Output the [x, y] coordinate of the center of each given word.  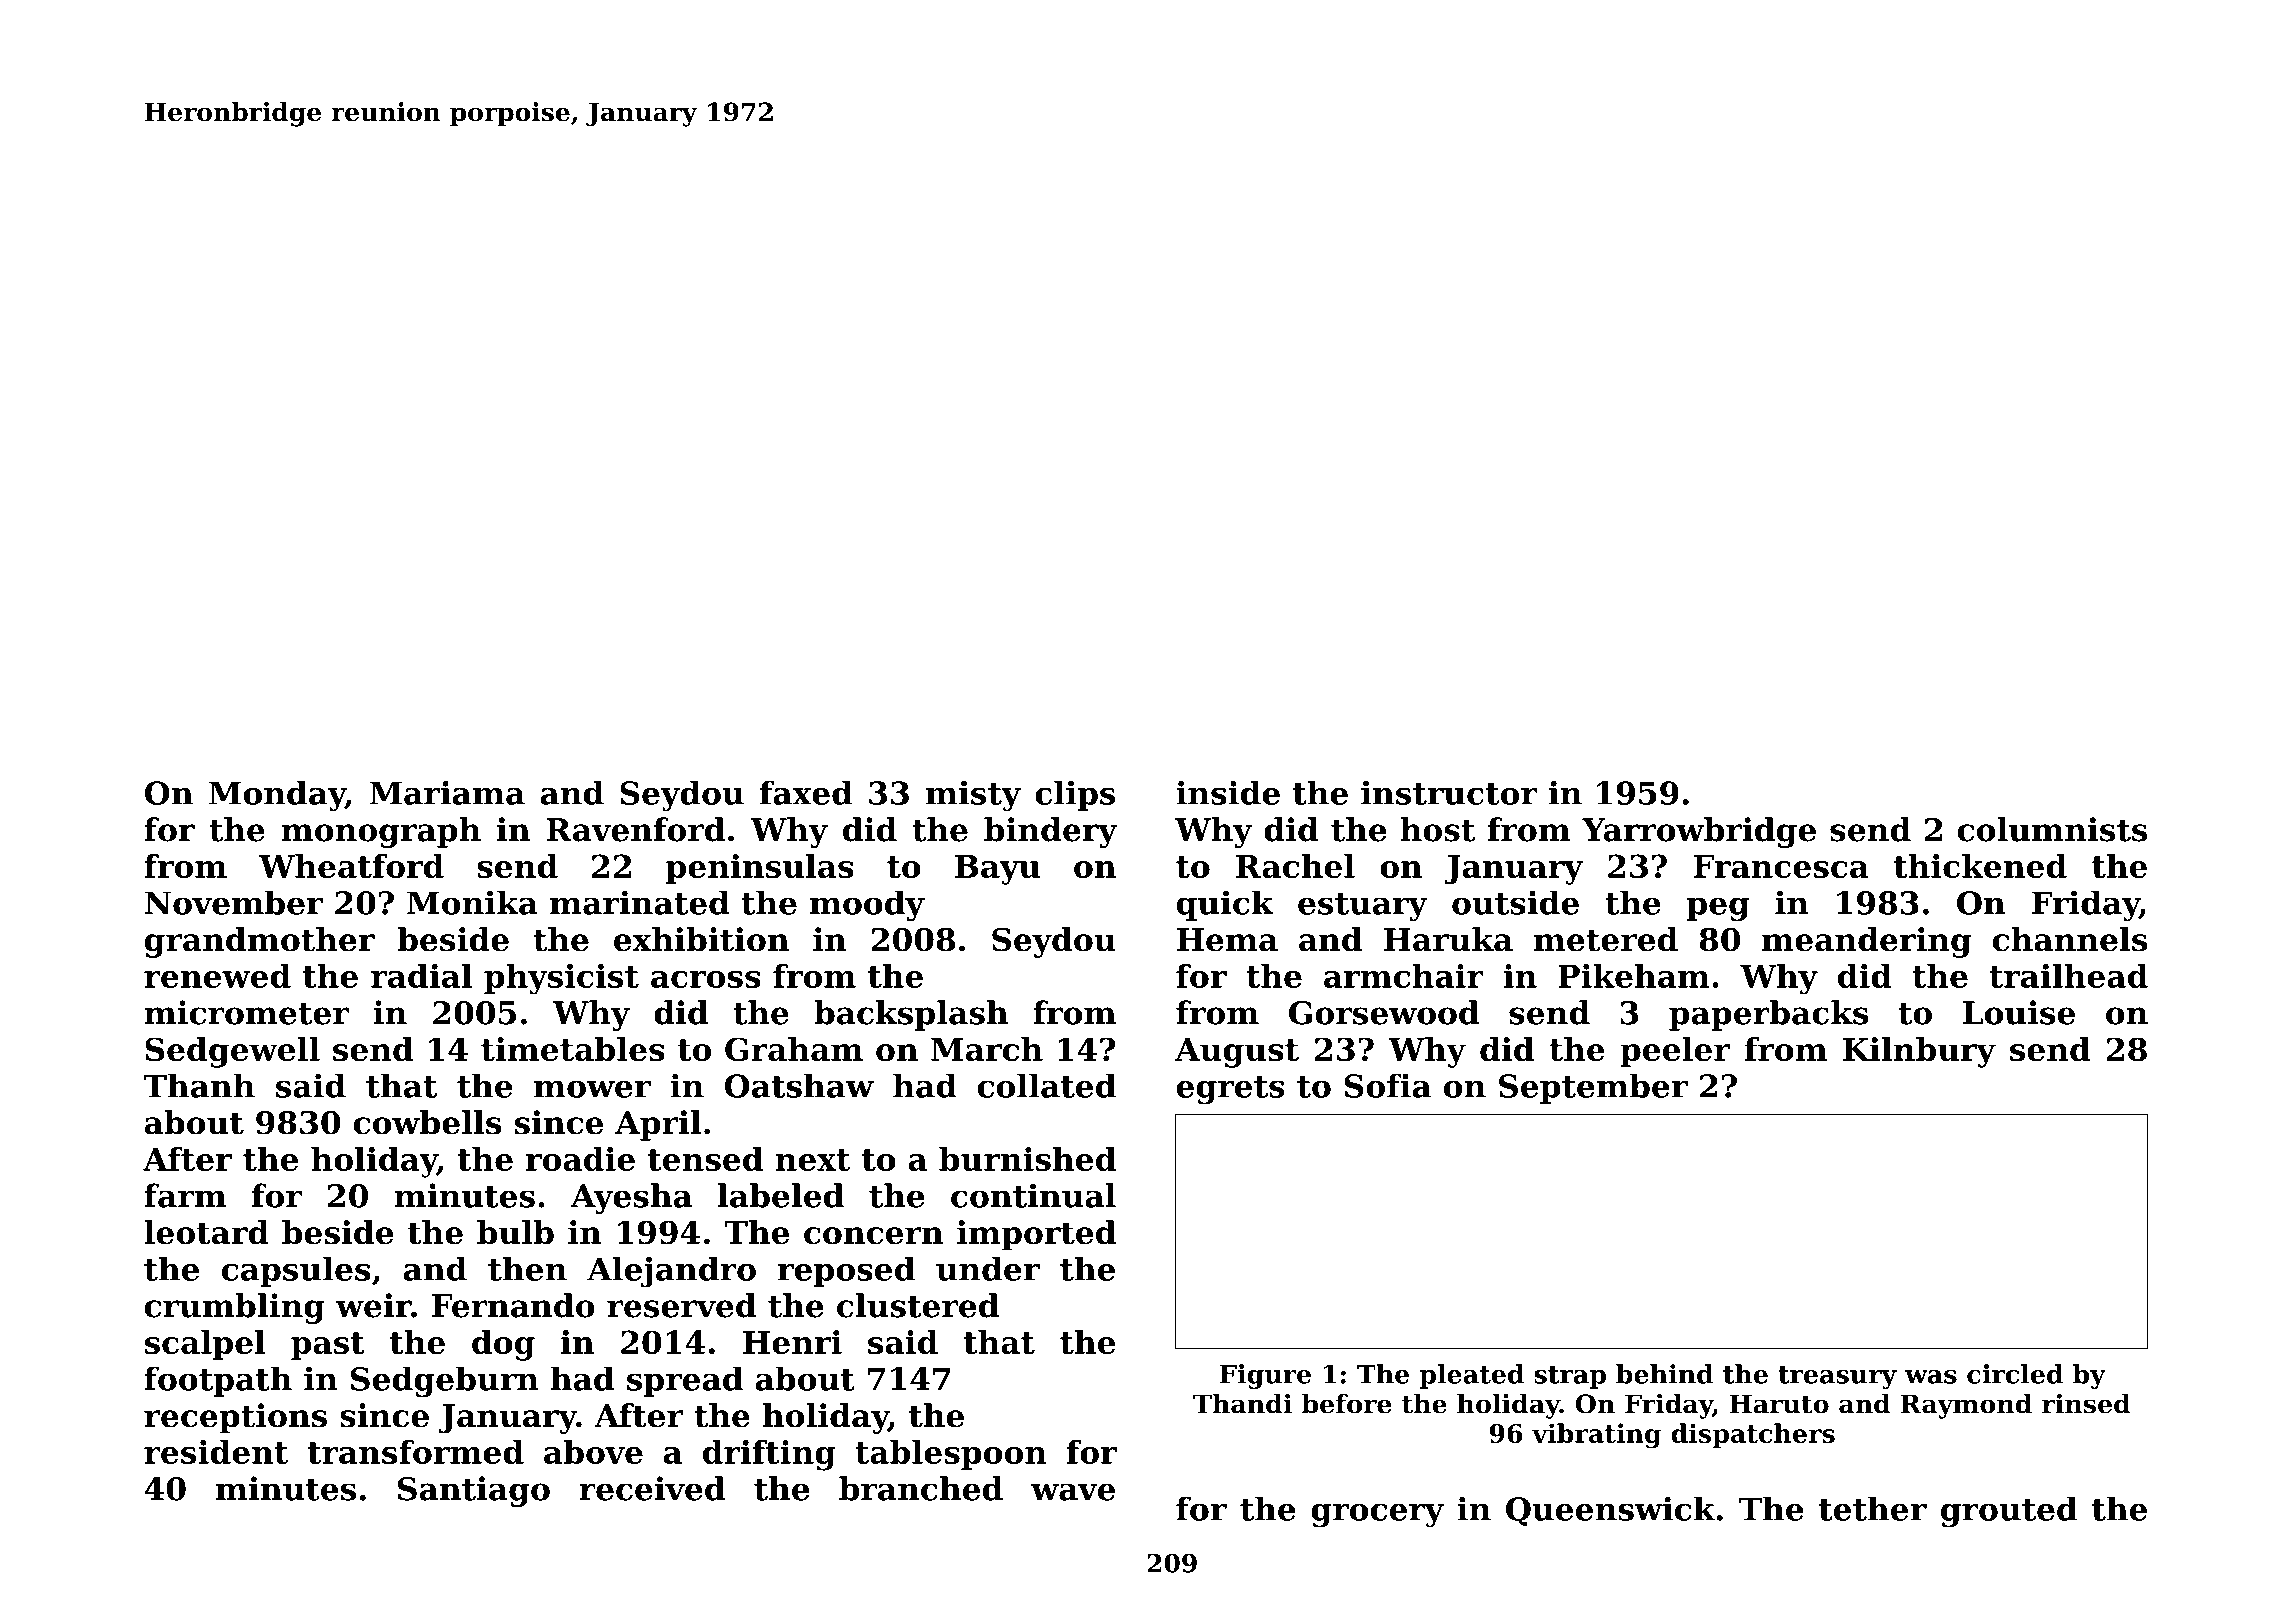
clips [1075, 795]
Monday [277, 796]
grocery [1377, 1515]
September [1593, 1088]
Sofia [1388, 1085]
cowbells [427, 1122]
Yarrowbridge [1699, 832]
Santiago [474, 1491]
